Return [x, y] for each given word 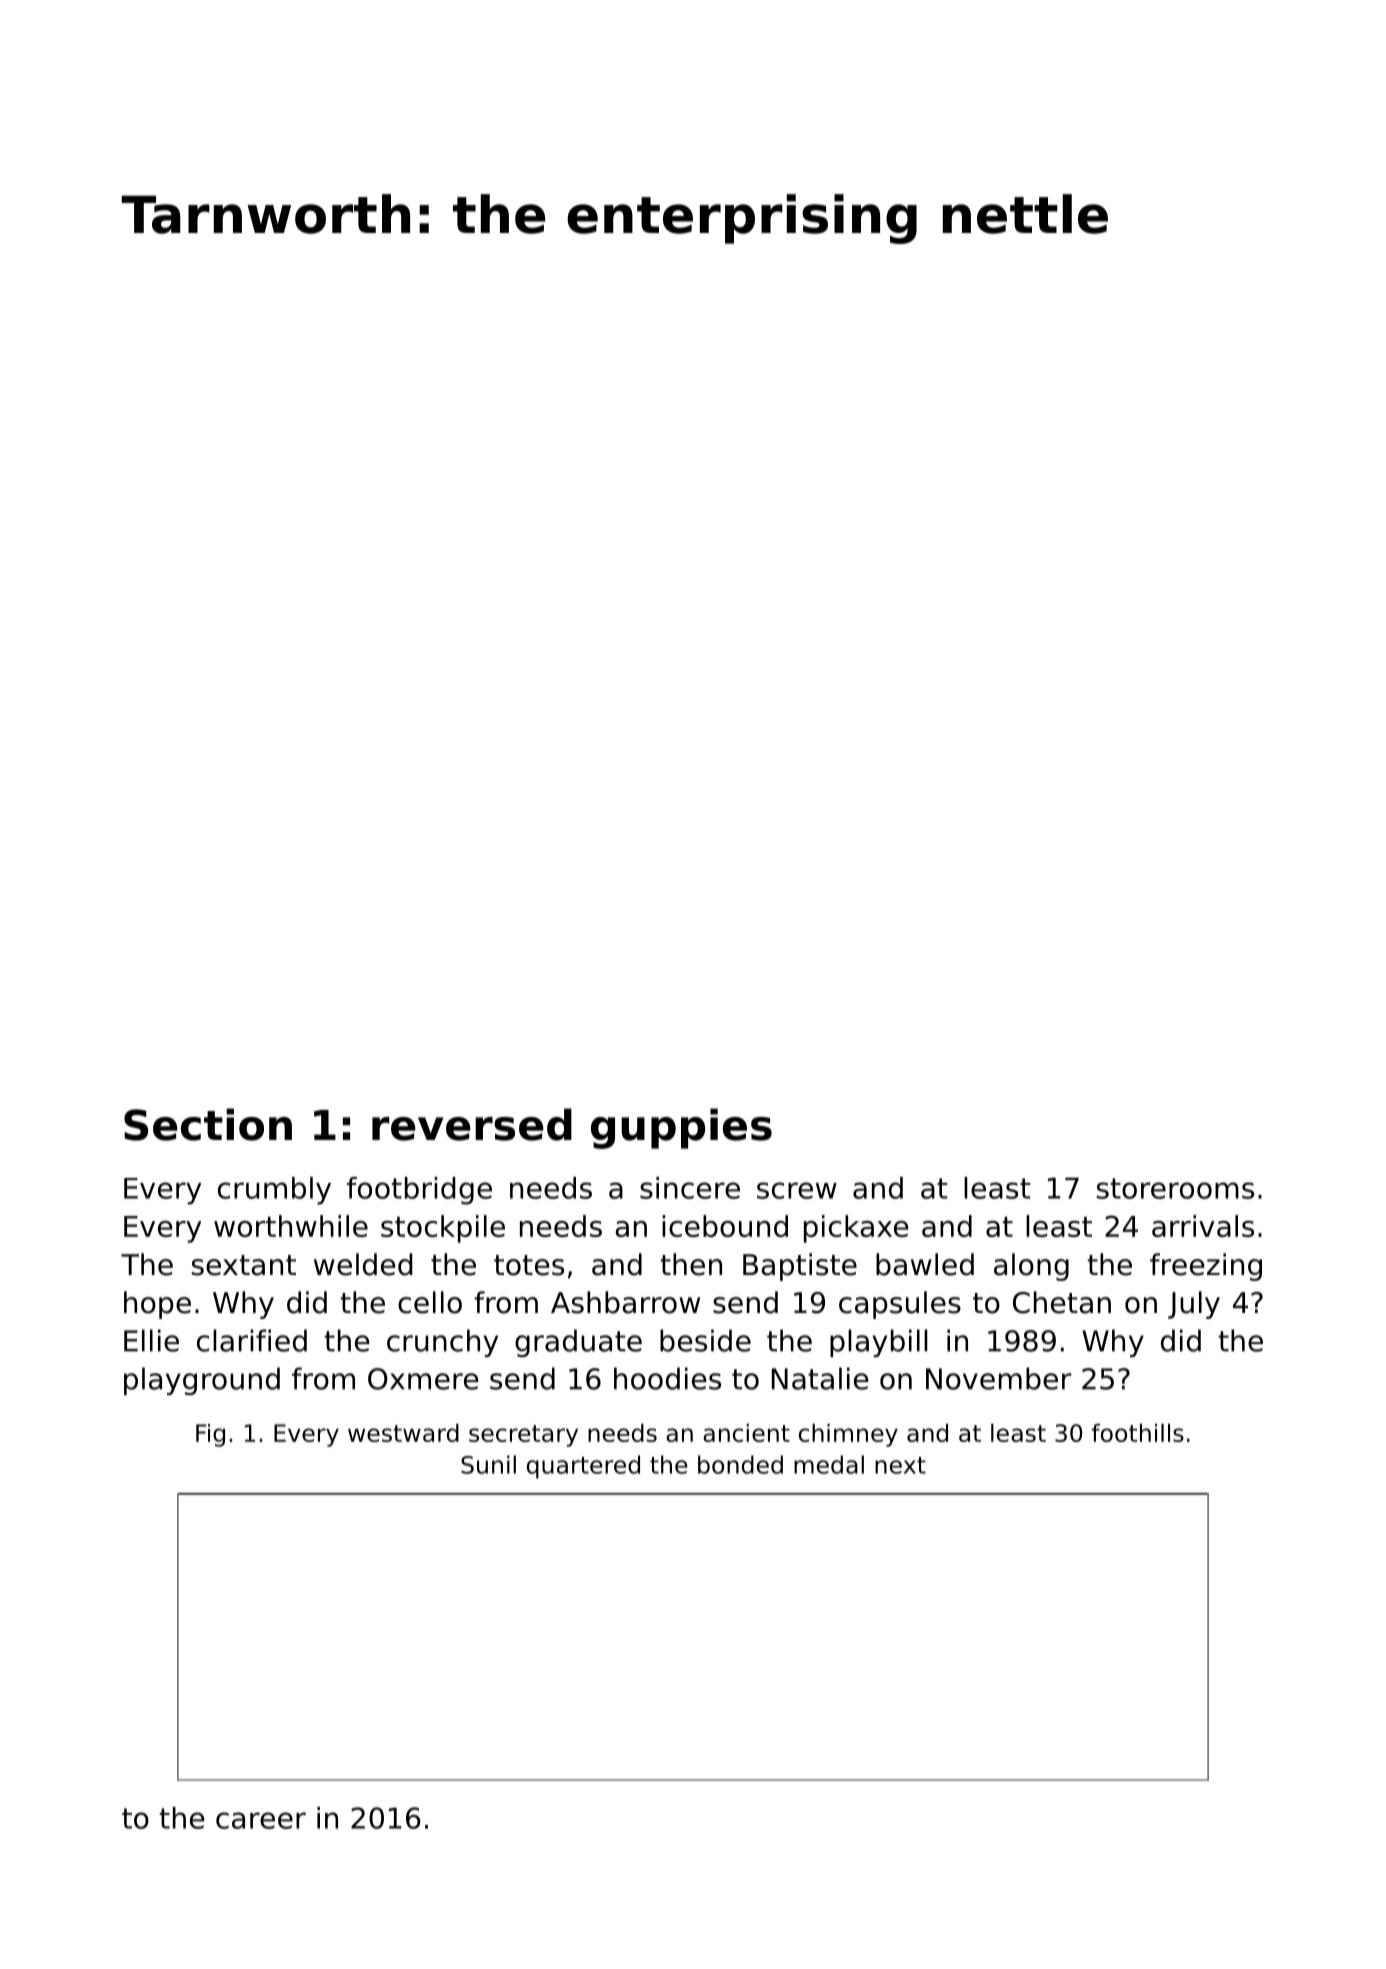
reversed [472, 1124]
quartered [583, 1467]
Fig [210, 1435]
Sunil [488, 1464]
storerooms [1175, 1188]
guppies [681, 1128]
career [261, 1820]
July [1194, 1305]
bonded [740, 1464]
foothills [1138, 1433]
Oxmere [423, 1379]
